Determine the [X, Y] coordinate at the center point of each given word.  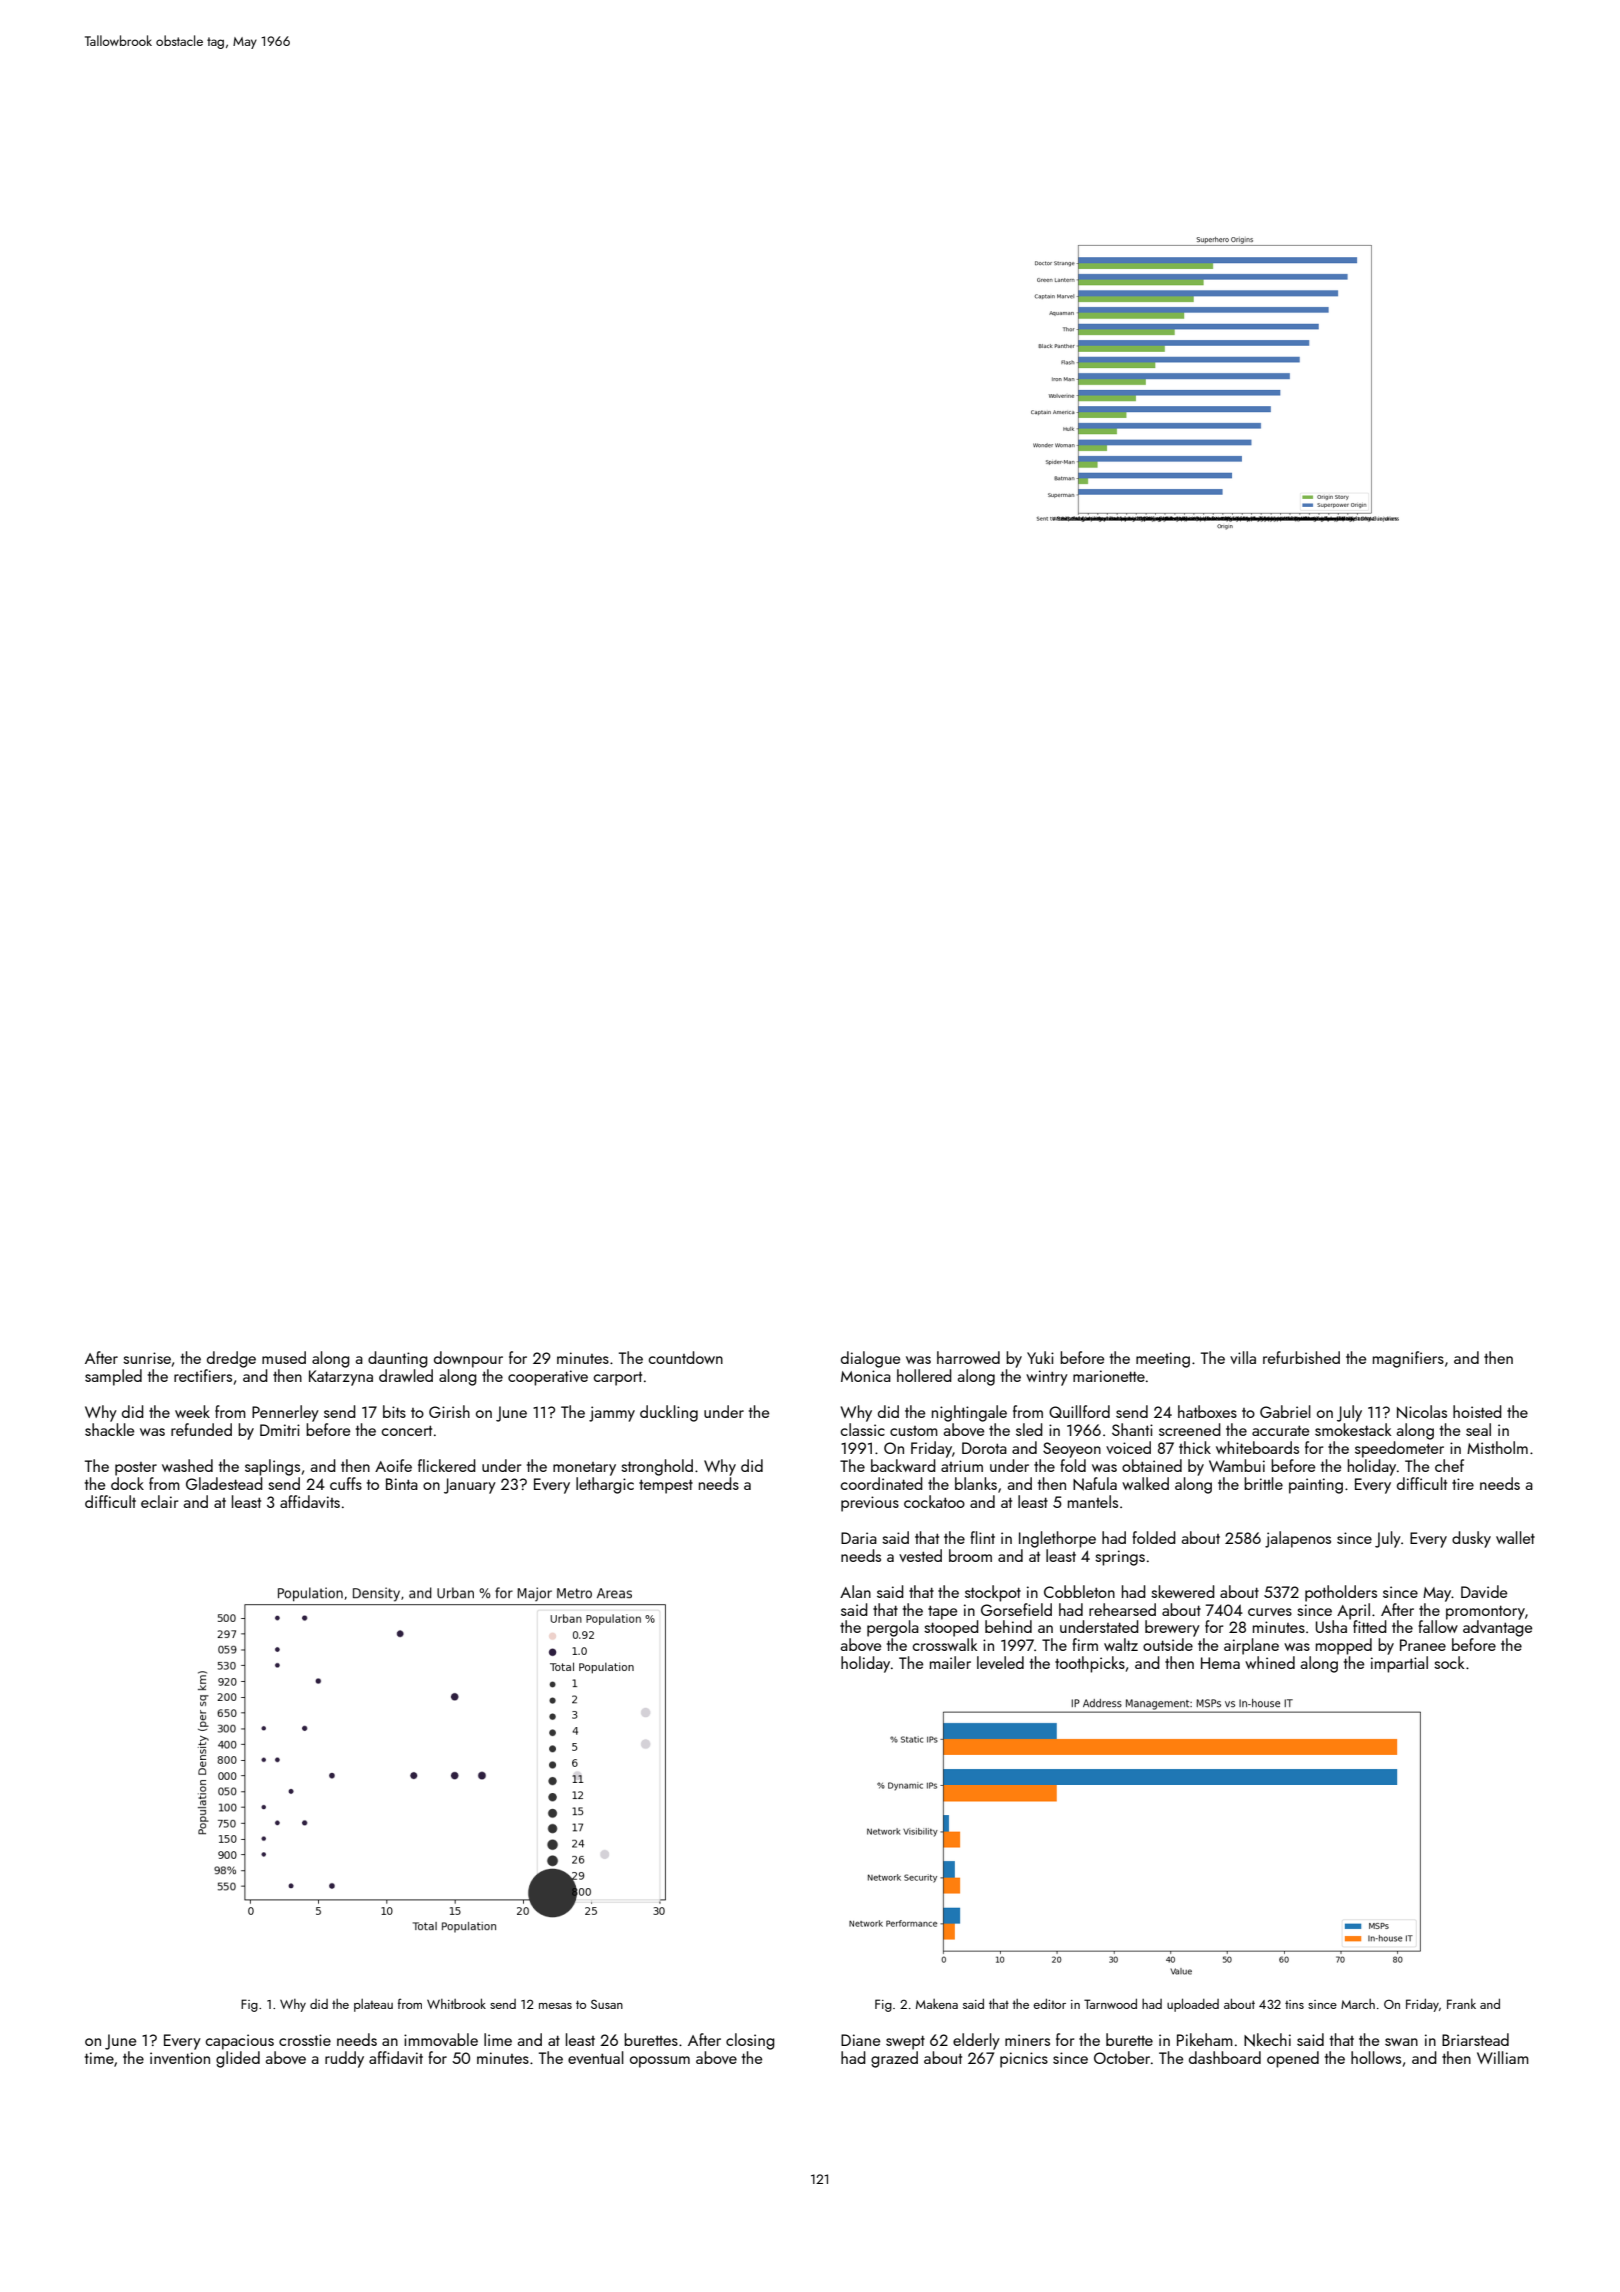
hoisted [1477, 1411]
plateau [373, 2005]
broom [970, 1555]
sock [1449, 1662]
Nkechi [1267, 2040]
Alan [855, 1591]
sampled [113, 1377]
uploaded [1193, 2005]
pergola [893, 1628]
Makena [937, 2004]
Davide [1484, 1591]
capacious [239, 2042]
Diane [860, 2040]
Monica [866, 1376]
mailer [950, 1662]
